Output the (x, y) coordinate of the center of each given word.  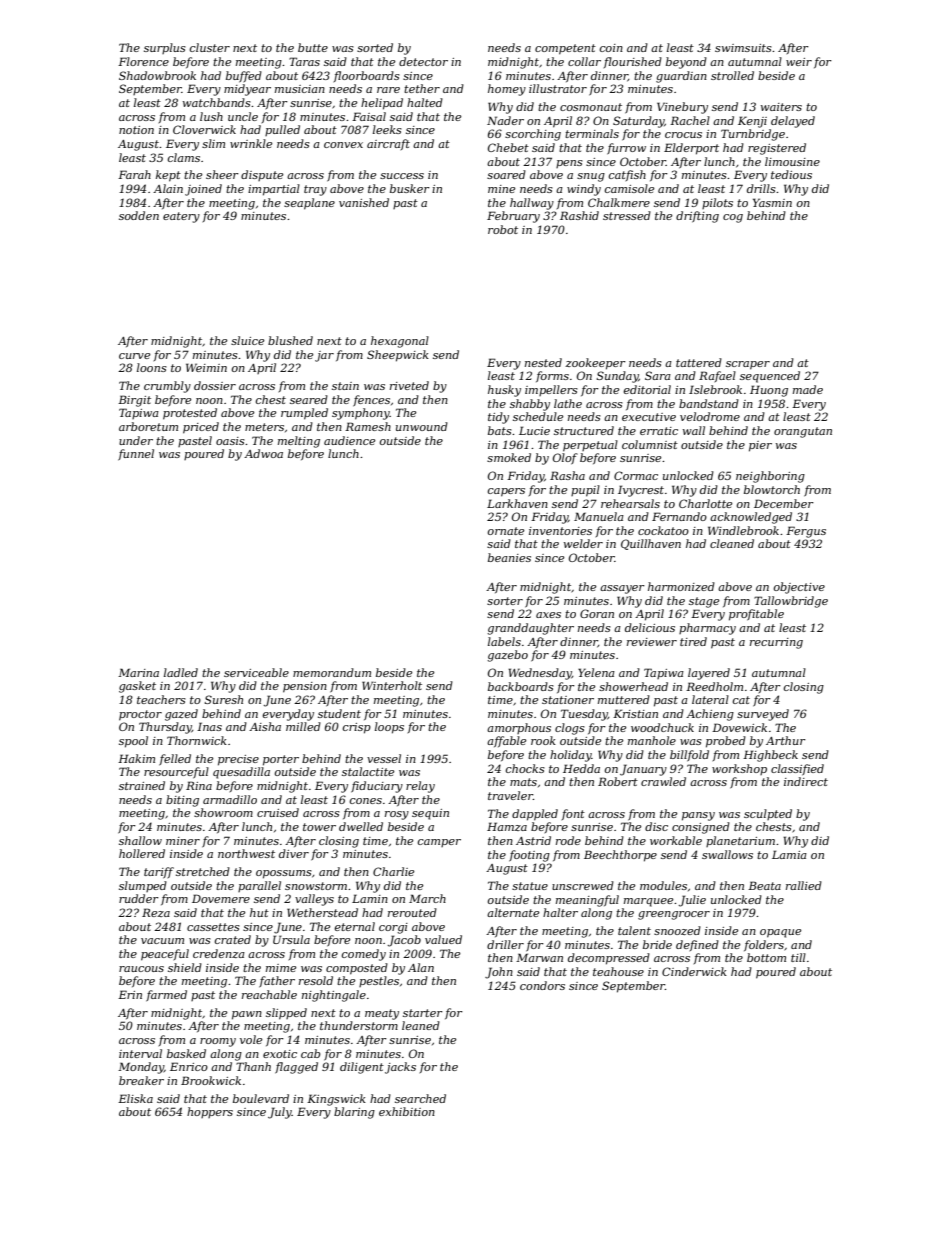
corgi (393, 928)
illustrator (558, 88)
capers (506, 492)
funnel (136, 455)
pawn (247, 1015)
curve (134, 356)
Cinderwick (694, 971)
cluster (210, 47)
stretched (203, 871)
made (808, 389)
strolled (732, 75)
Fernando (679, 516)
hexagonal (400, 342)
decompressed (609, 959)
